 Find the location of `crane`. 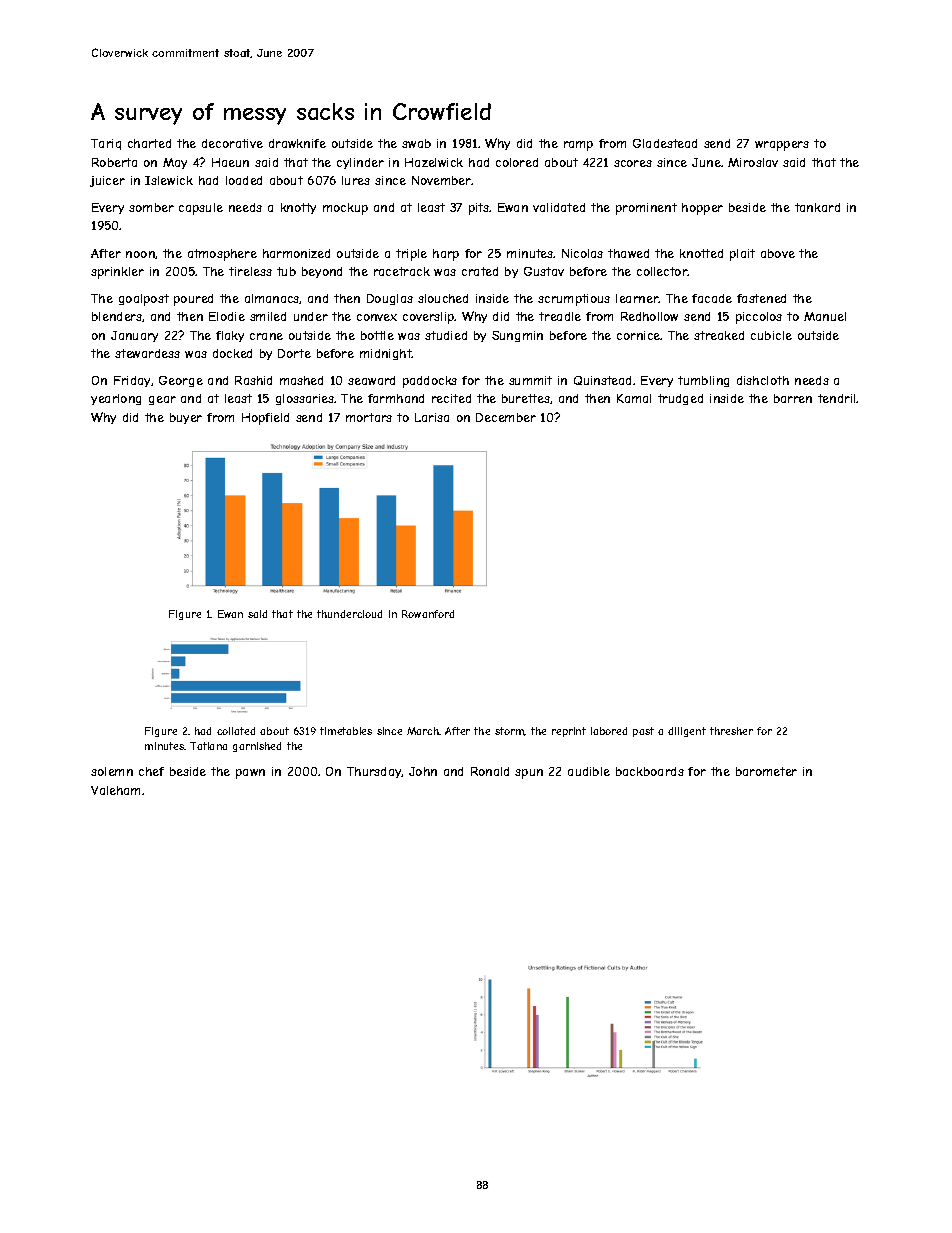

crane is located at coordinates (266, 336).
